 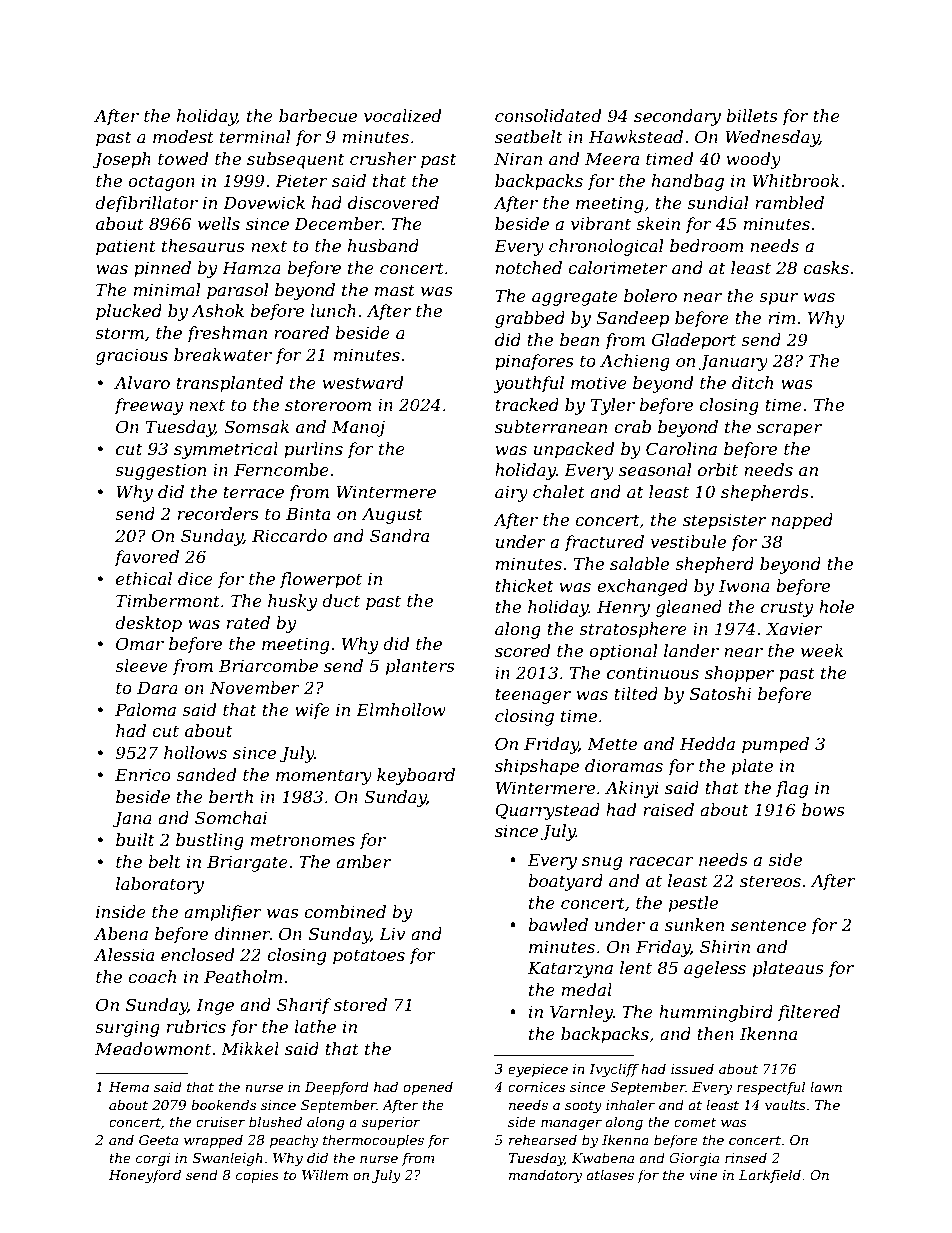 I want to click on Larkfield, so click(x=770, y=1176).
